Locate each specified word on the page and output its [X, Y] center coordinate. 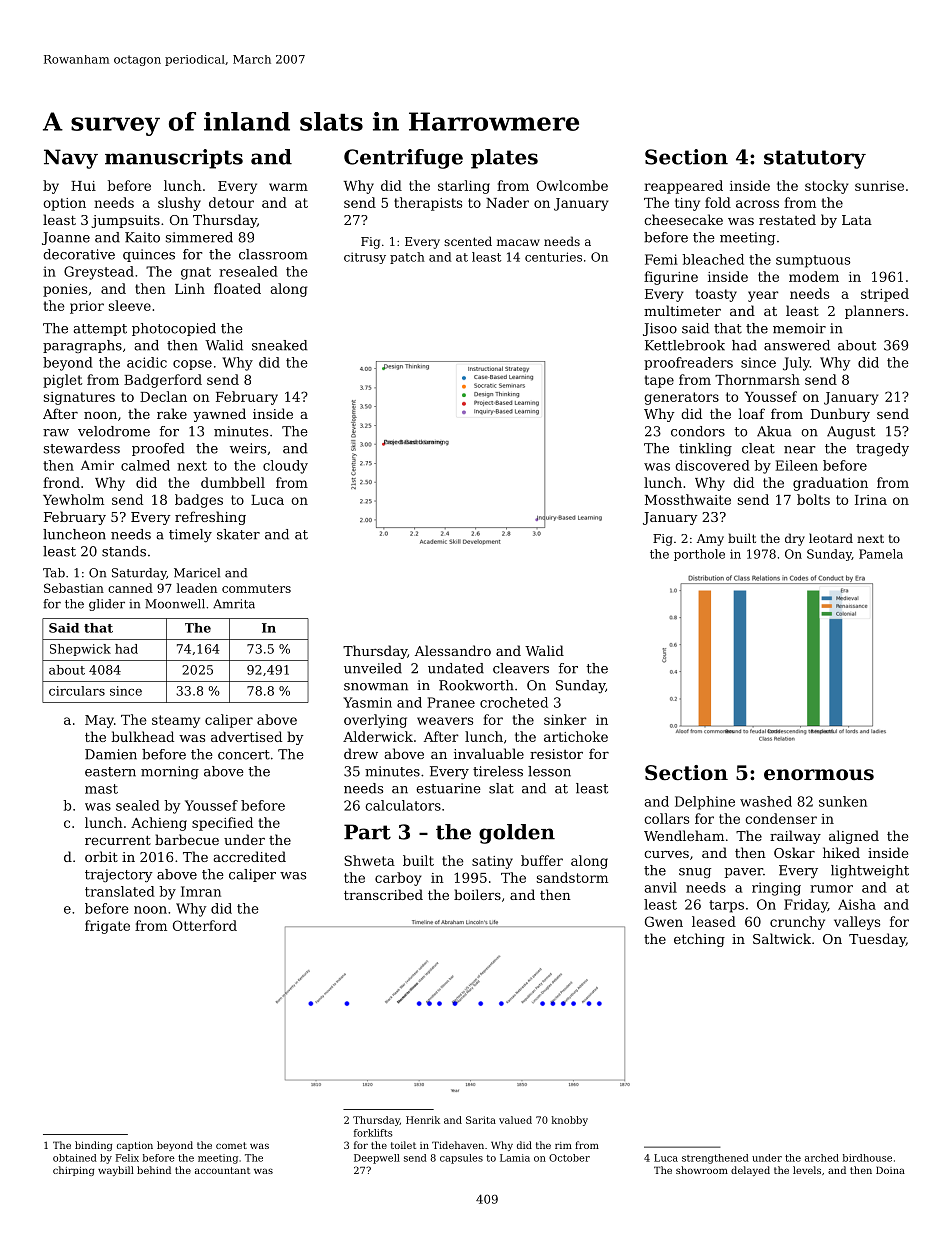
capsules [461, 1159]
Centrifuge [403, 159]
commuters [256, 588]
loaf [751, 413]
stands [124, 551]
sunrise [879, 186]
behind [154, 1170]
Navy [71, 159]
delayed [750, 1171]
